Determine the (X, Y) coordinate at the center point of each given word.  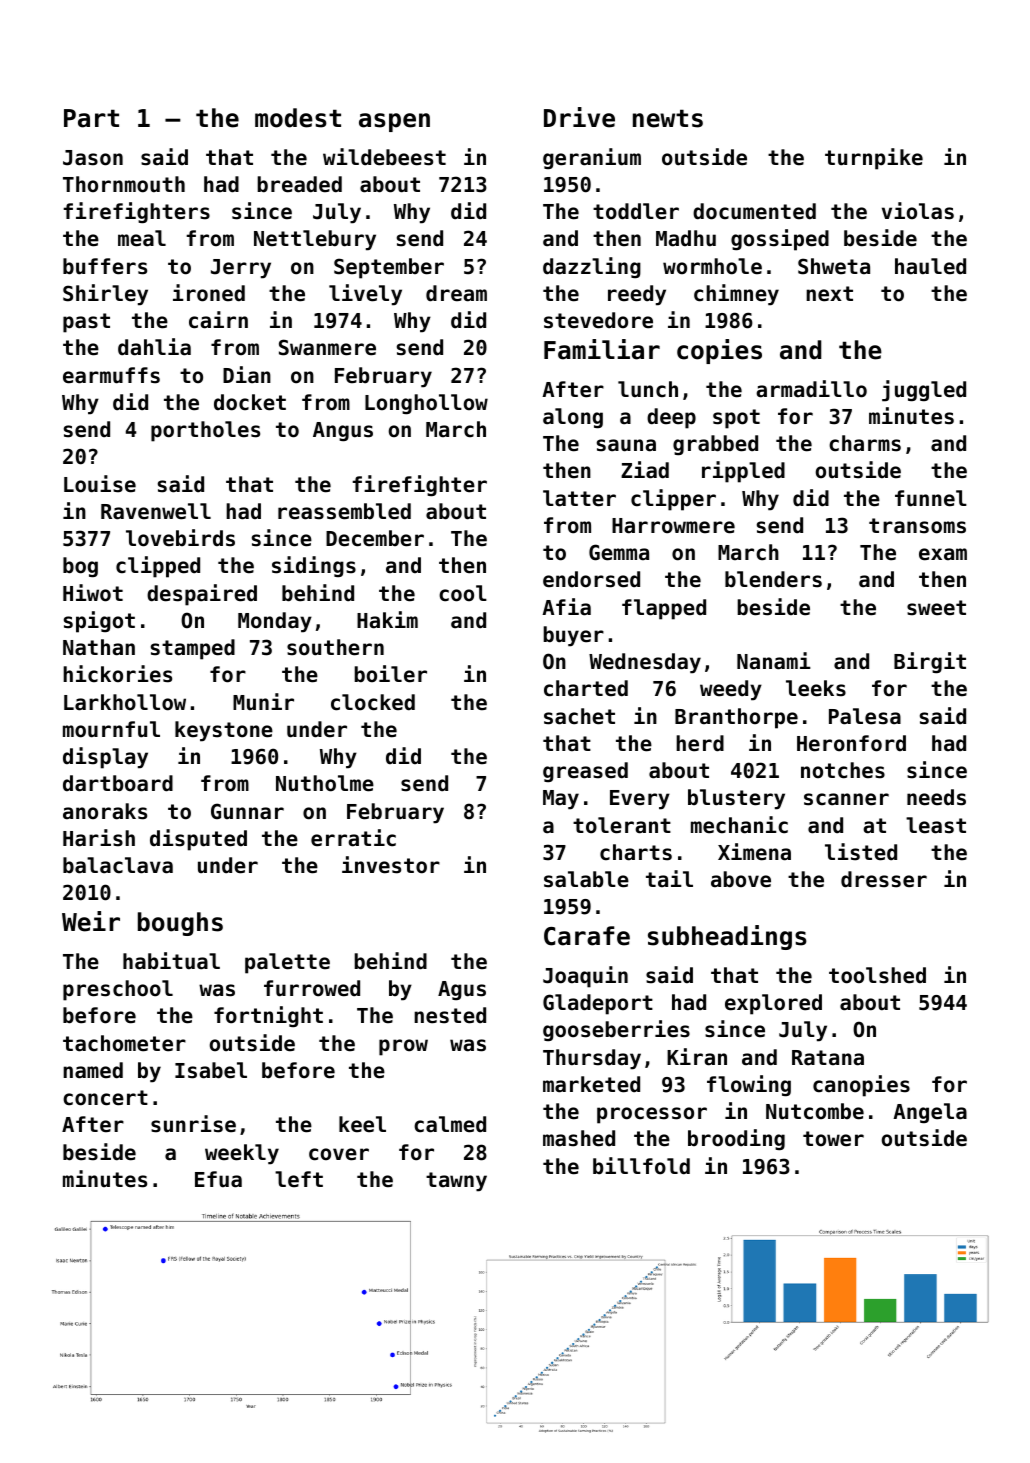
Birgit (930, 663)
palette (287, 963)
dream (456, 293)
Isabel (211, 1070)
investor (391, 865)
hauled (930, 266)
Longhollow (426, 404)
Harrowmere (673, 526)
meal (142, 238)
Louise (100, 484)
